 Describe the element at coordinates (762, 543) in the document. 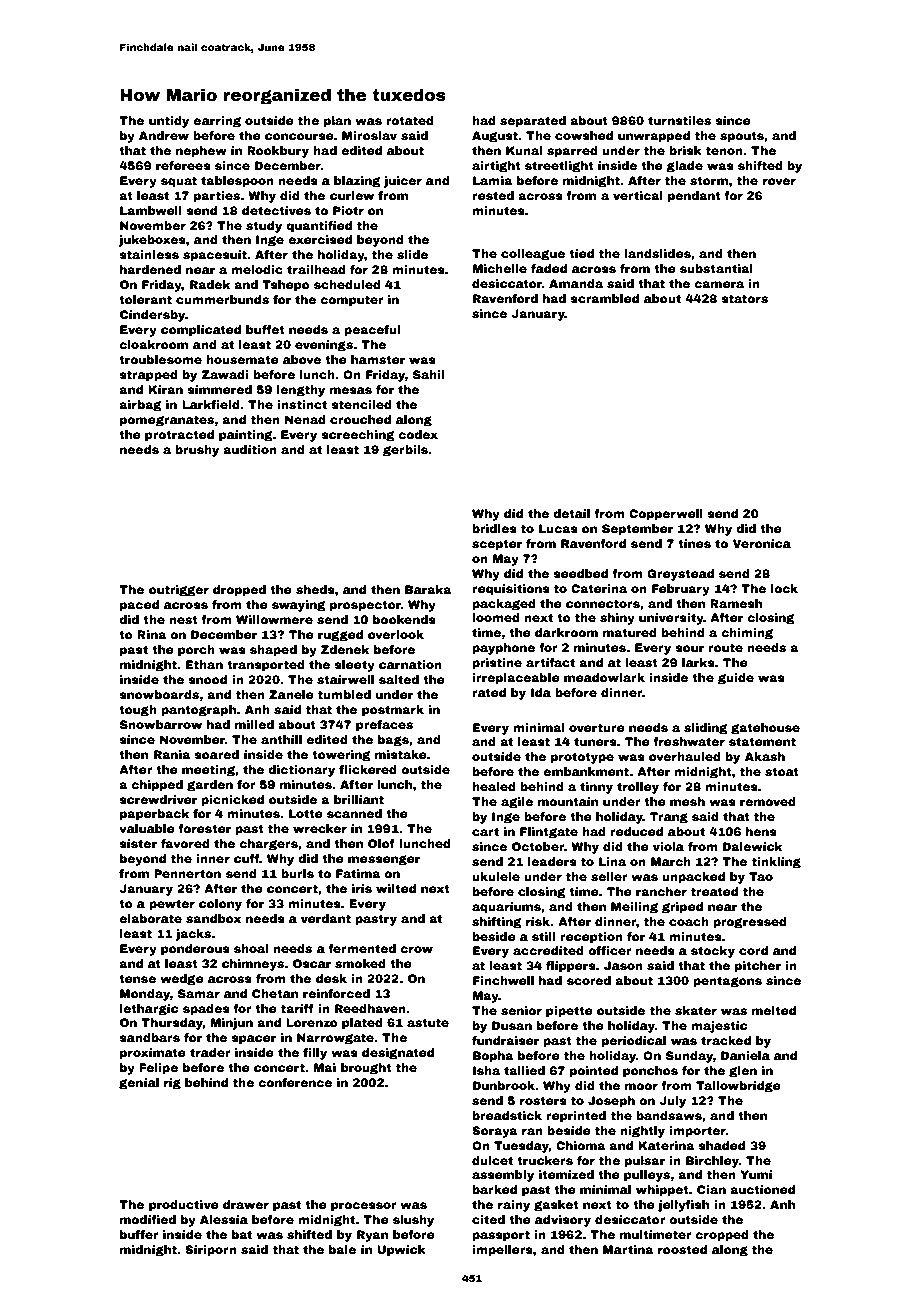

I see `Veronica` at that location.
